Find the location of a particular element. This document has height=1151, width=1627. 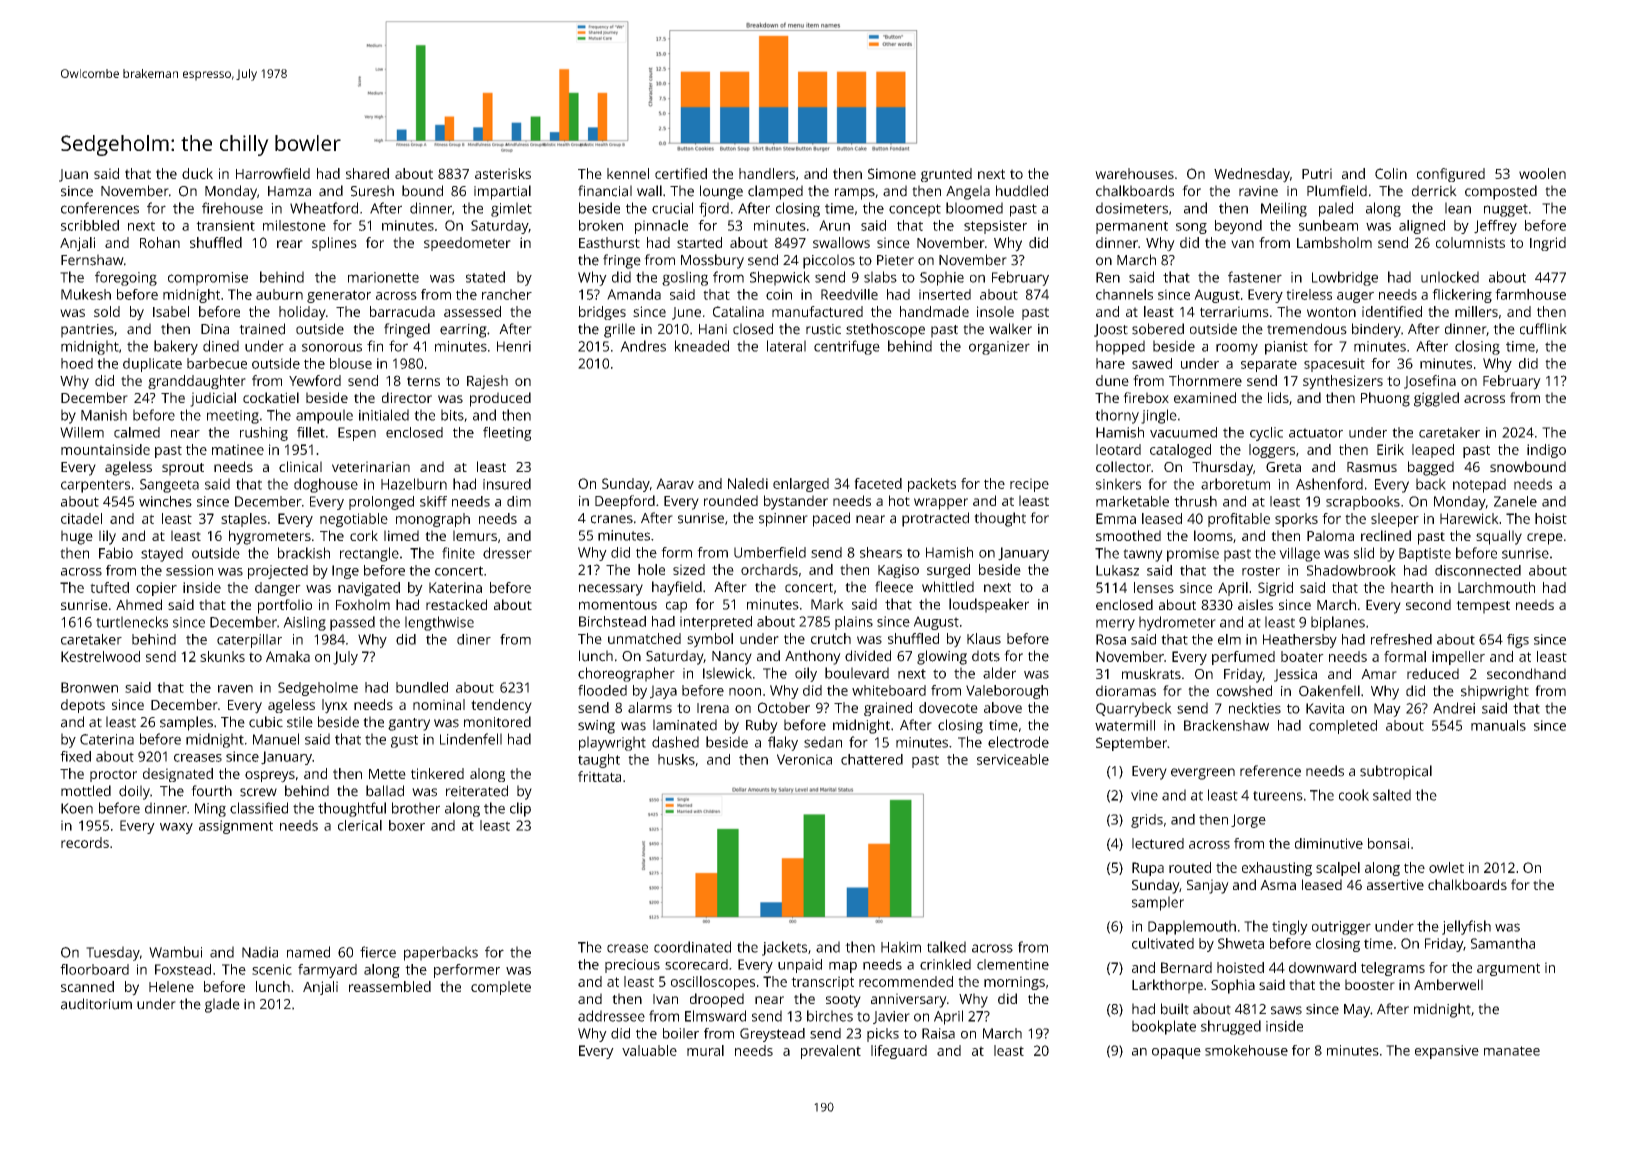

milestone is located at coordinates (294, 225).
